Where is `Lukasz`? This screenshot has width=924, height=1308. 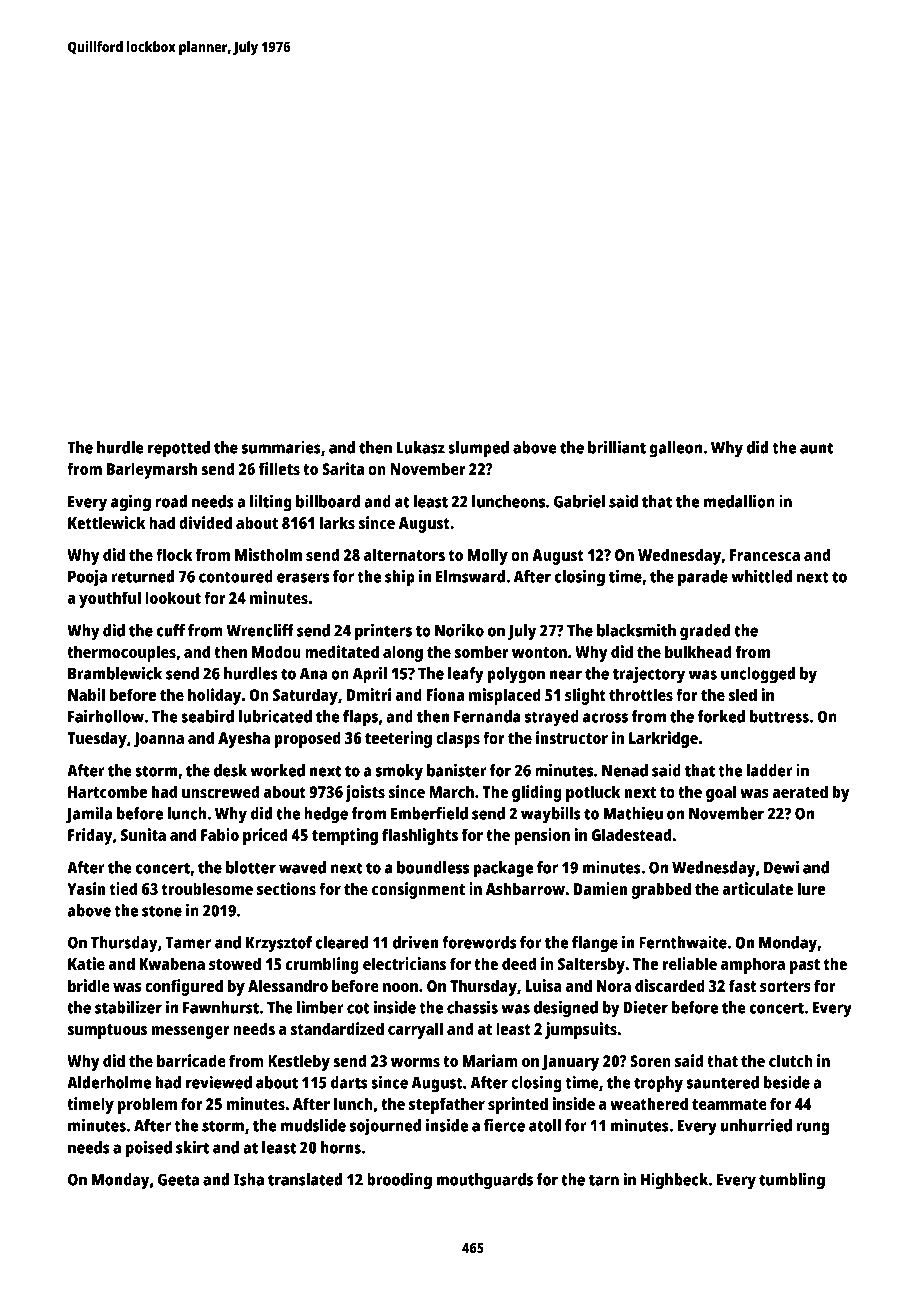 Lukasz is located at coordinates (421, 447).
